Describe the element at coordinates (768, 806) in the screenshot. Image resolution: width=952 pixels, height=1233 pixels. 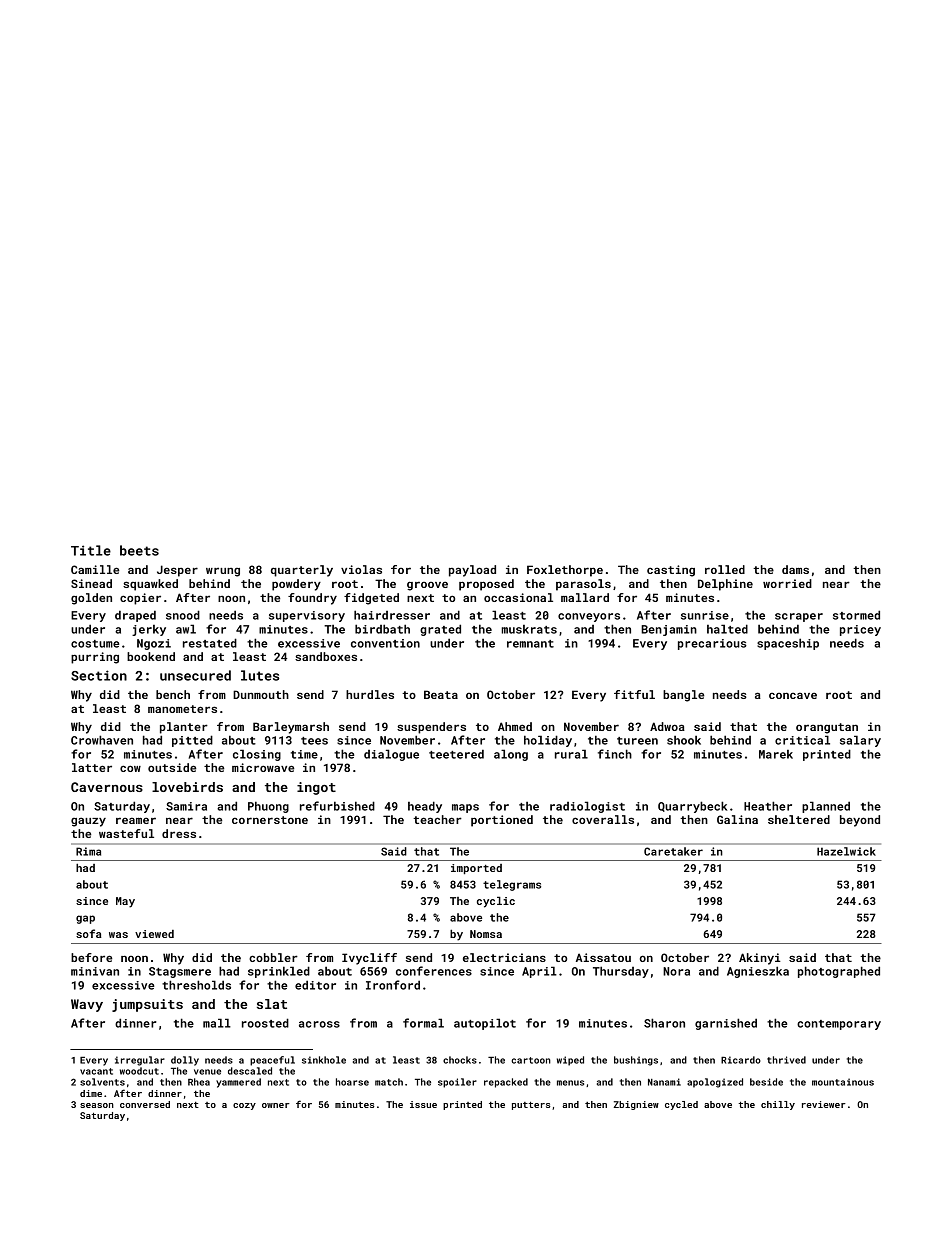
I see `Heather` at that location.
